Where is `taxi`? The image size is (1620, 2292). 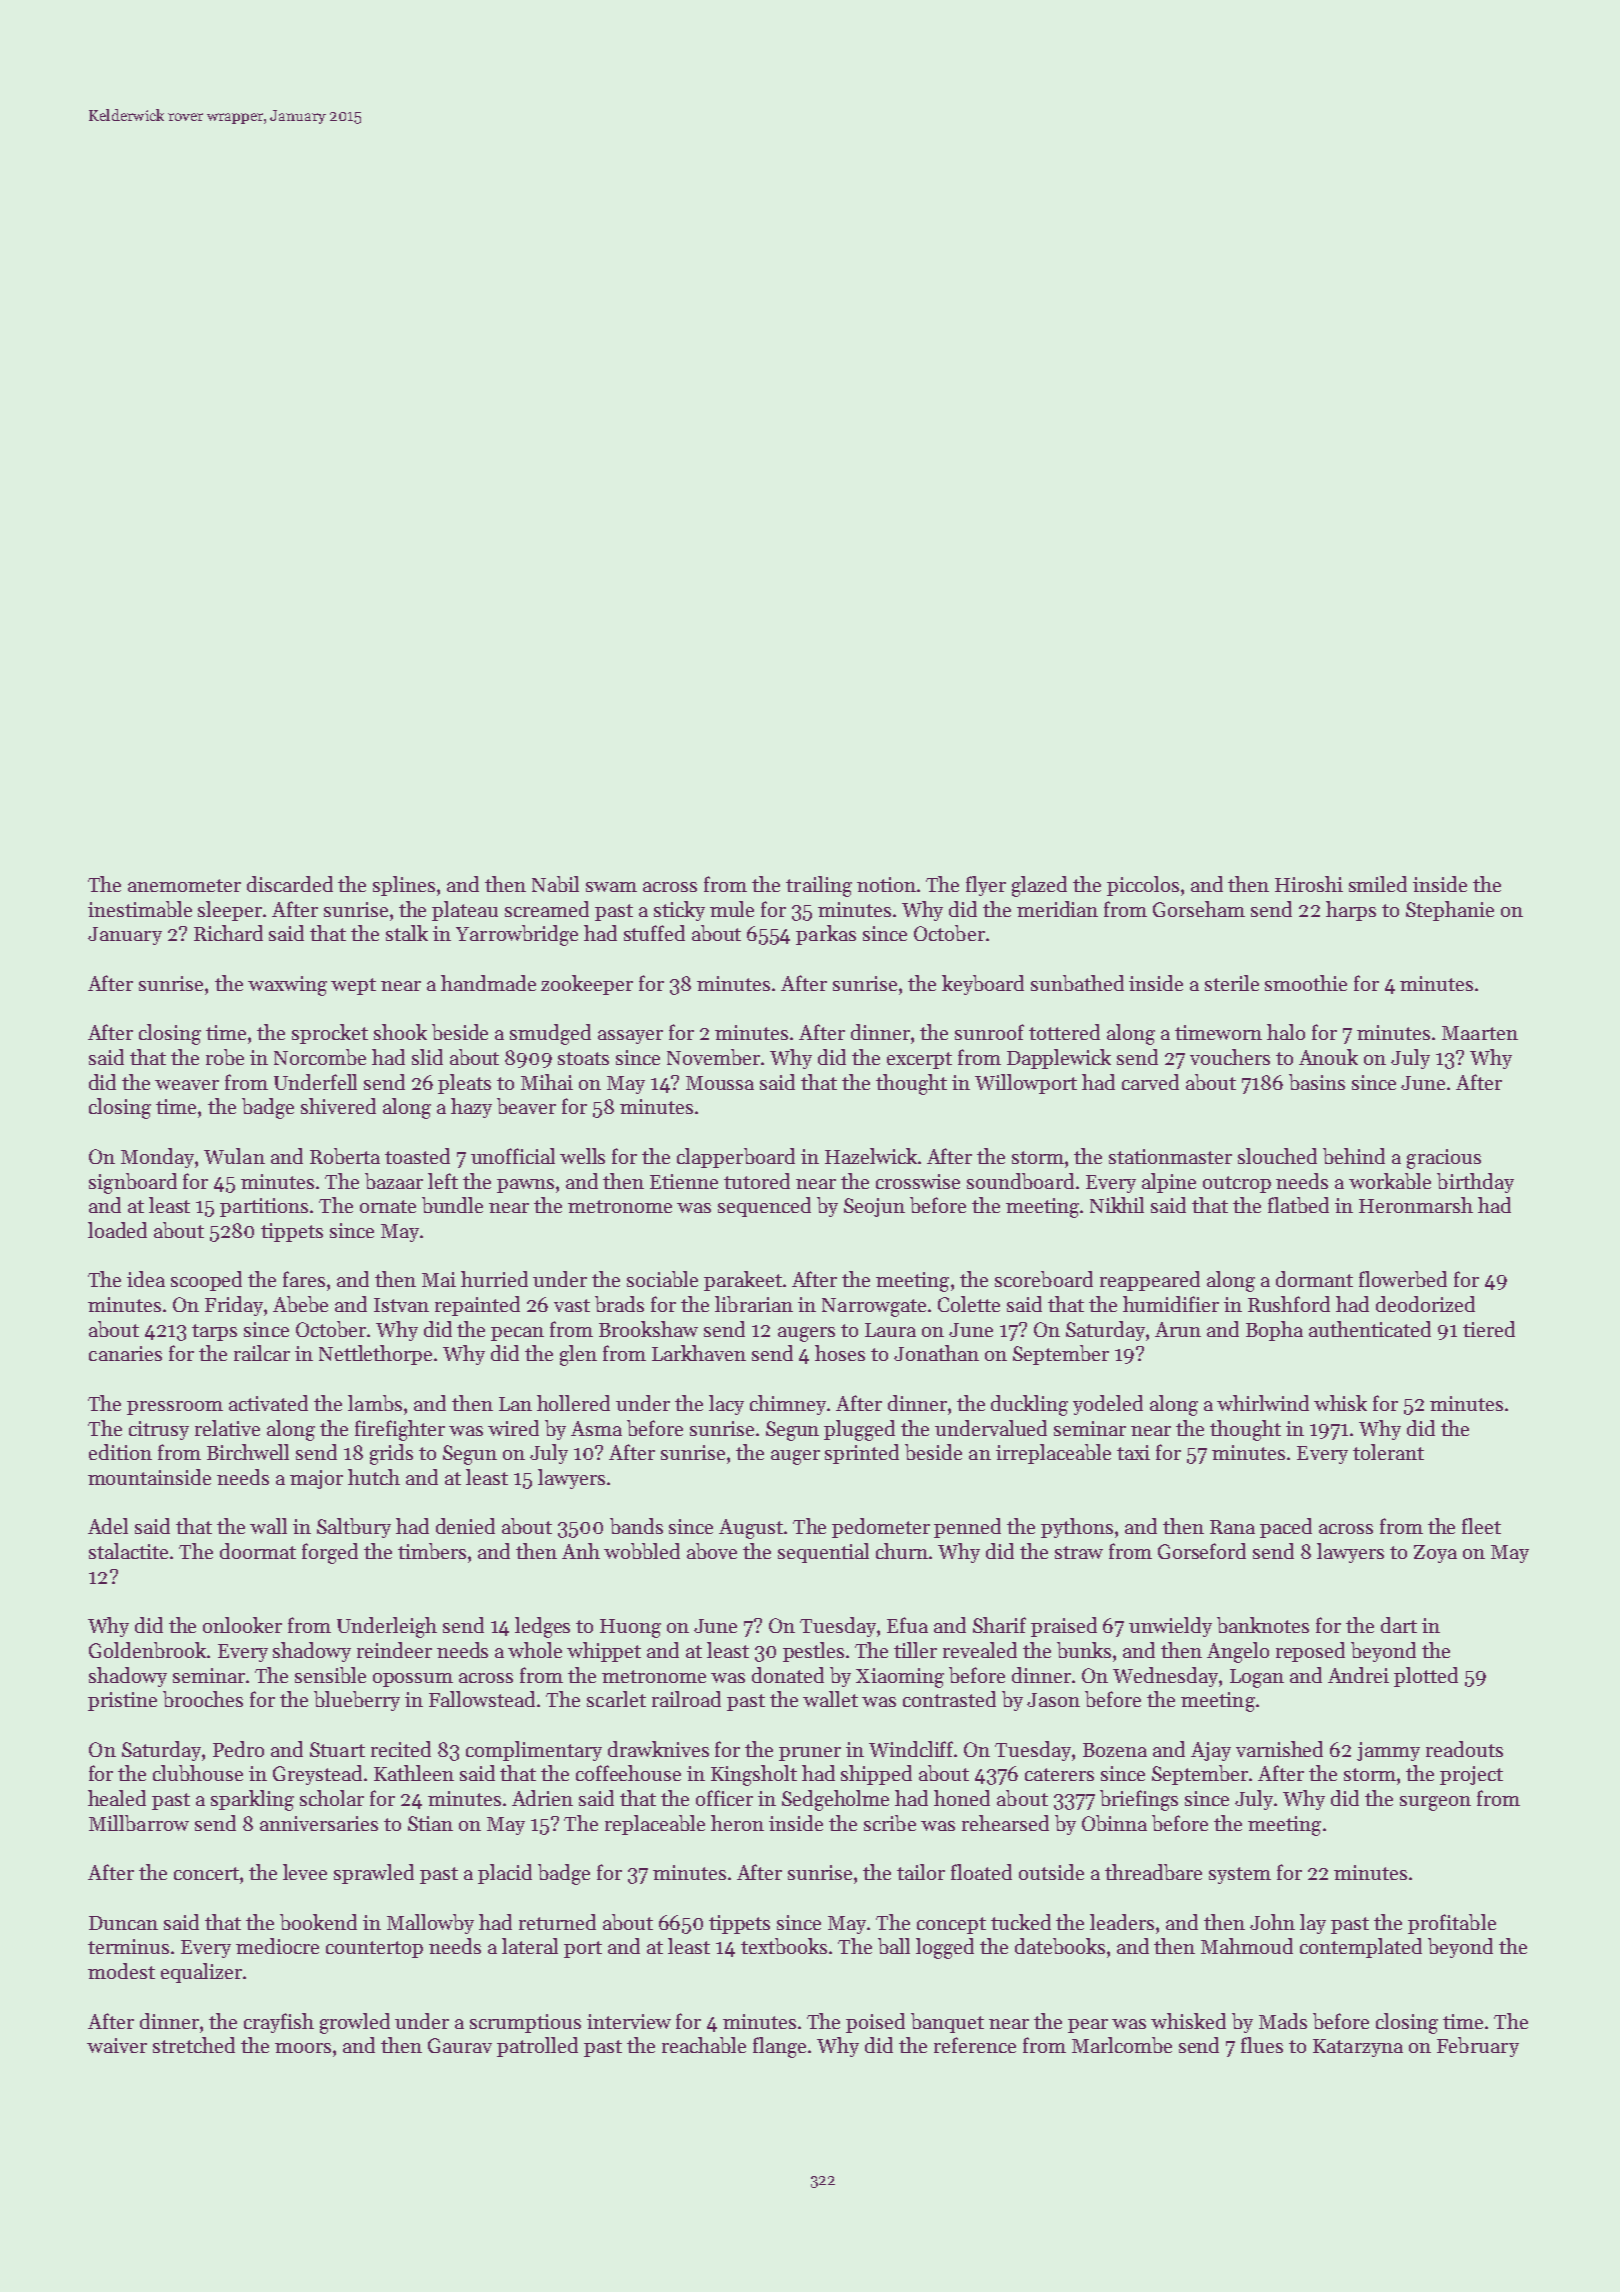
taxi is located at coordinates (1133, 1452).
